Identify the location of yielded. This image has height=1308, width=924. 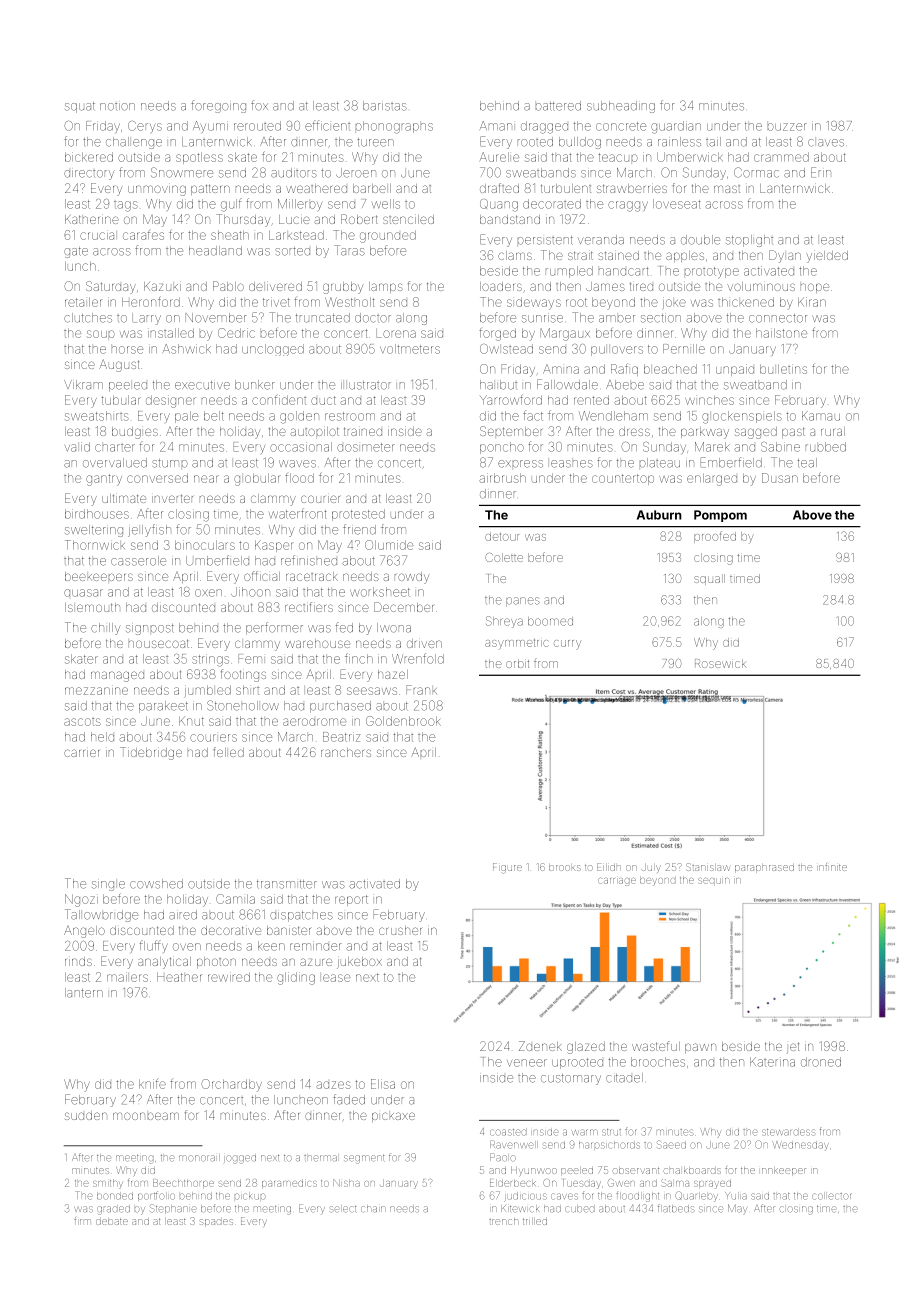
(827, 257).
